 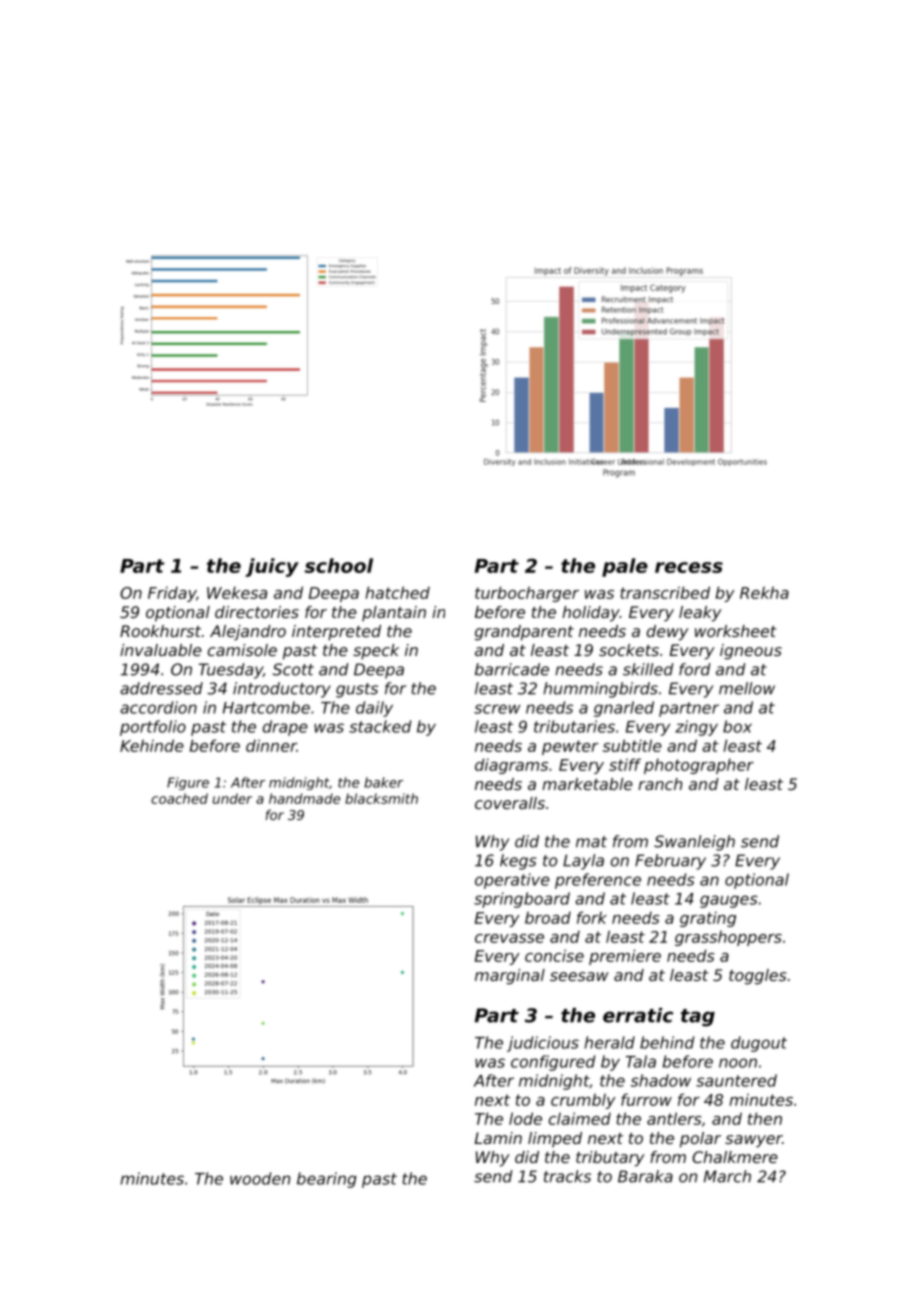 I want to click on screw, so click(x=497, y=709).
